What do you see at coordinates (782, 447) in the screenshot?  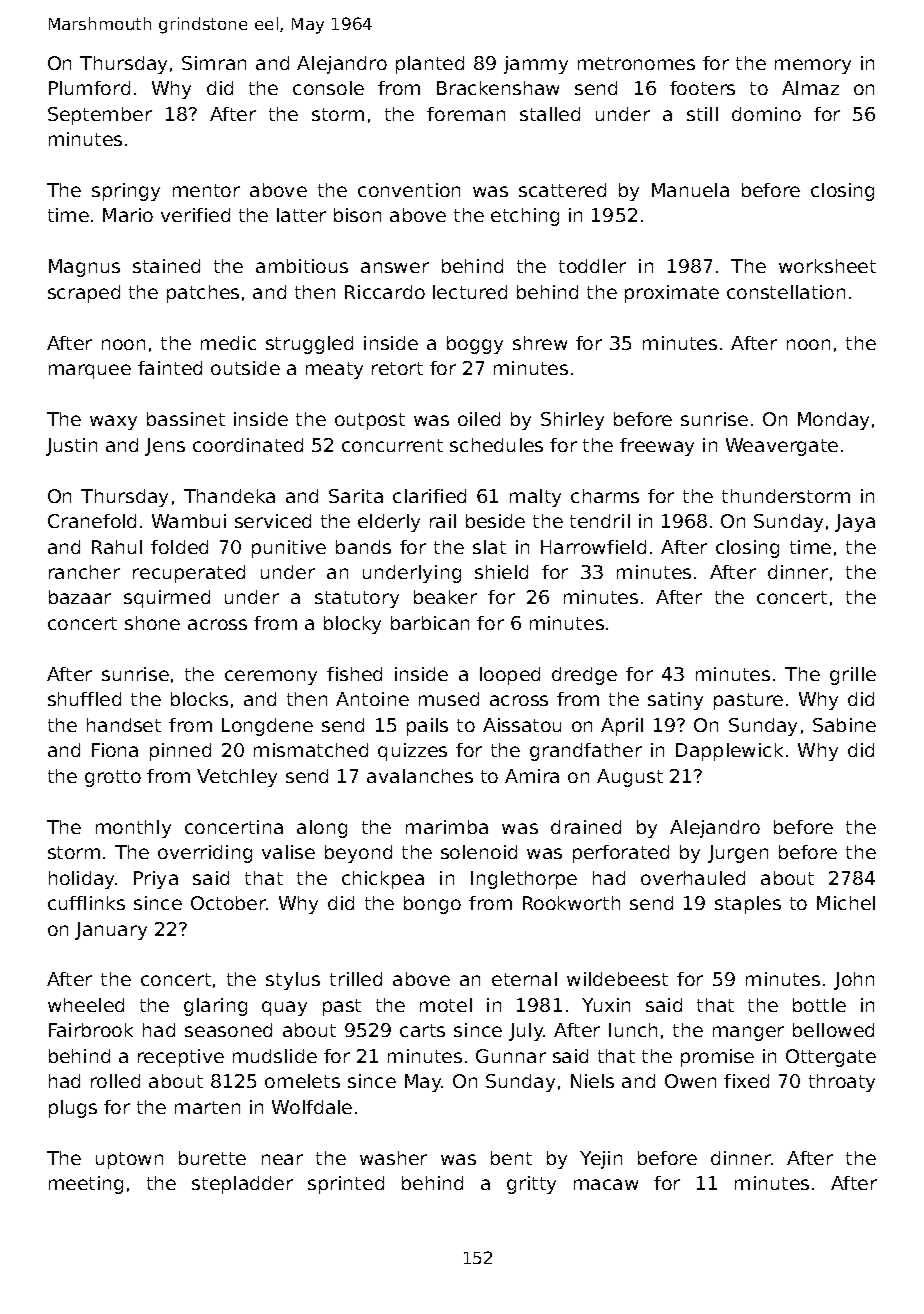 I see `Weavergate` at bounding box center [782, 447].
